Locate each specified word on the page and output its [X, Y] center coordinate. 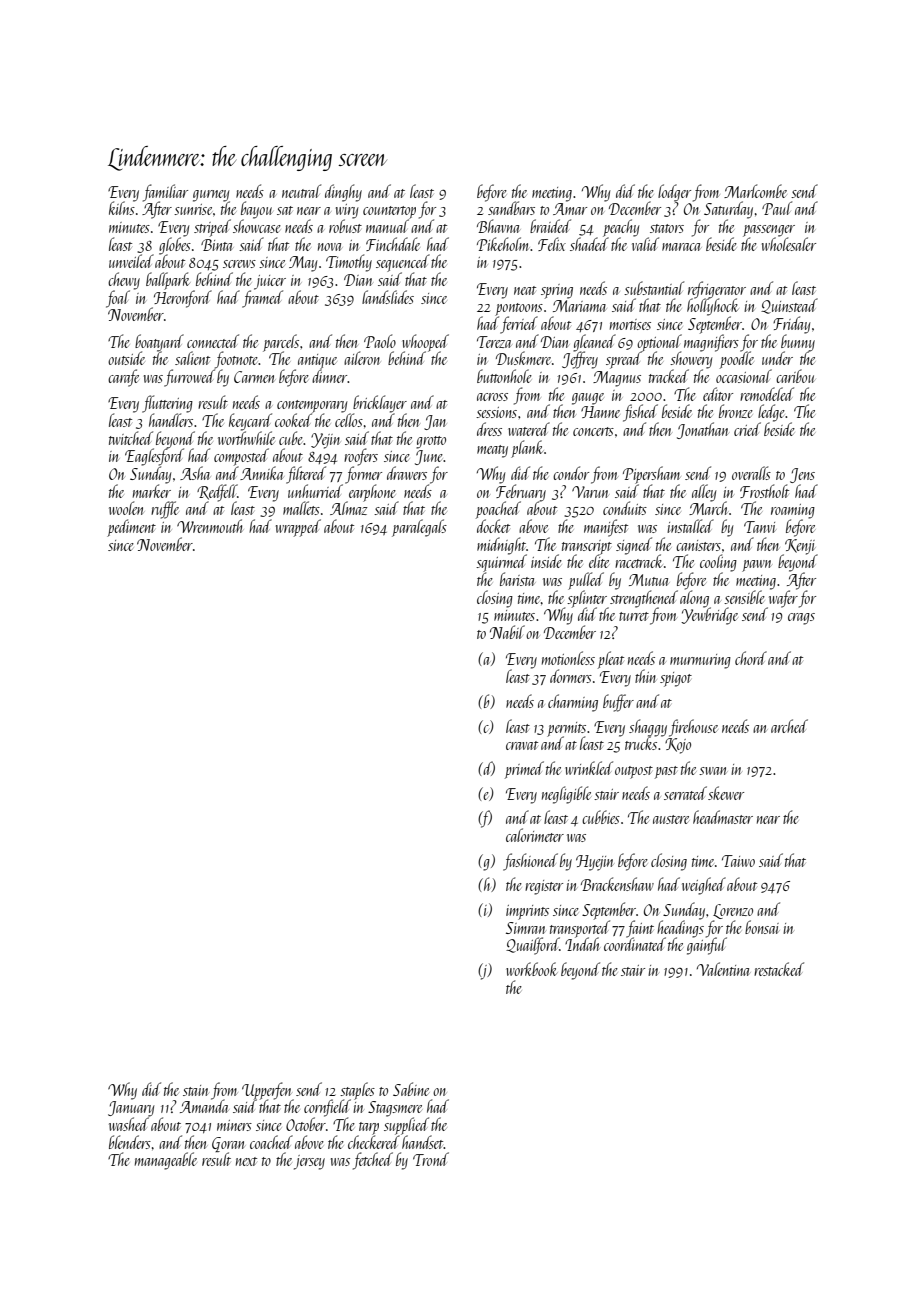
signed [634, 546]
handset [423, 1142]
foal [118, 299]
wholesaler [789, 244]
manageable [166, 1161]
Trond [431, 1159]
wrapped [298, 528]
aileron [362, 358]
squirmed [501, 564]
